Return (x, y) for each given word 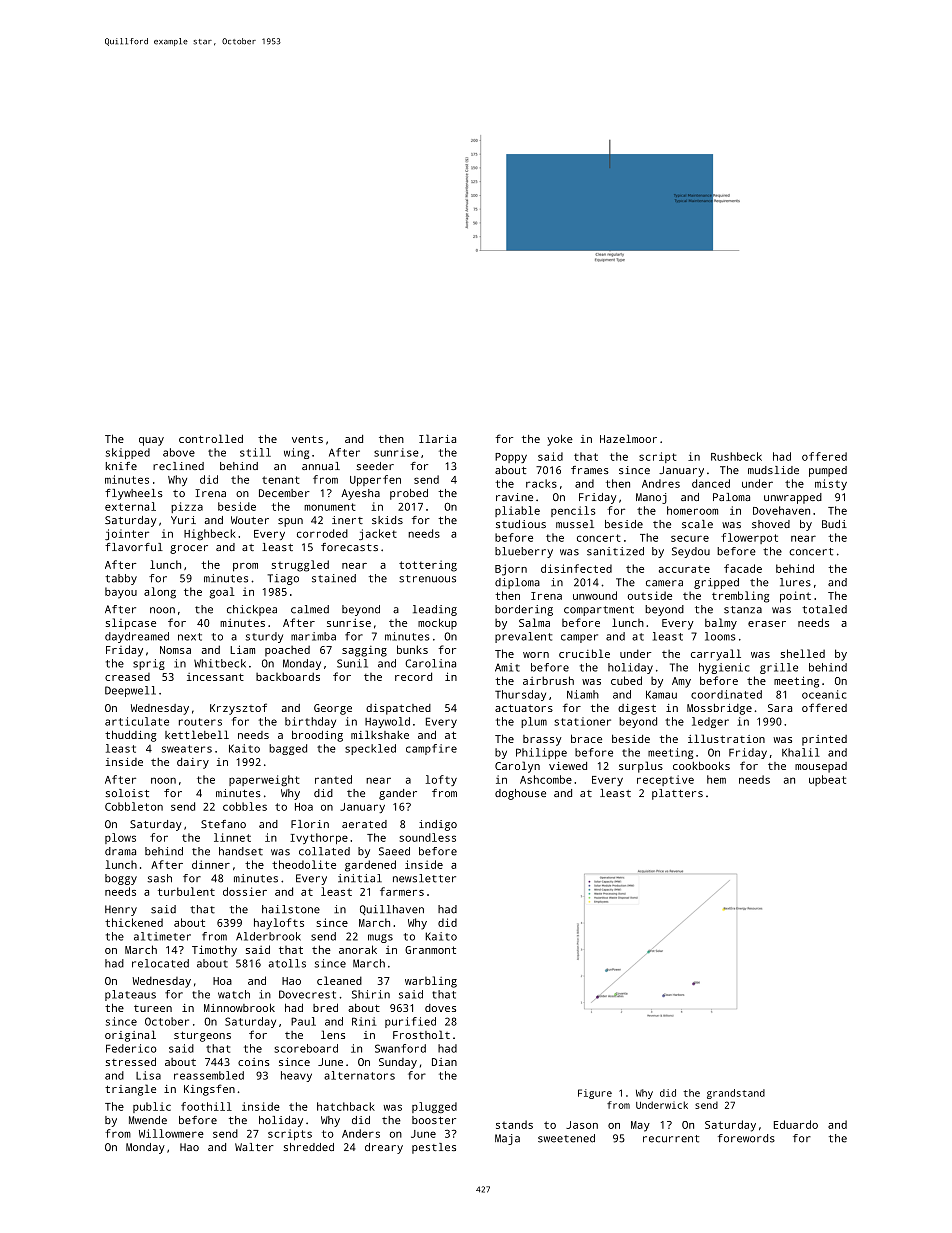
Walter (254, 1147)
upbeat (827, 780)
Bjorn (511, 570)
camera (664, 583)
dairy (193, 763)
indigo (438, 825)
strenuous (427, 579)
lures (795, 582)
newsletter (424, 878)
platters (677, 794)
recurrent (671, 1139)
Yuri (183, 520)
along (160, 593)
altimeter (162, 936)
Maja (507, 1139)
